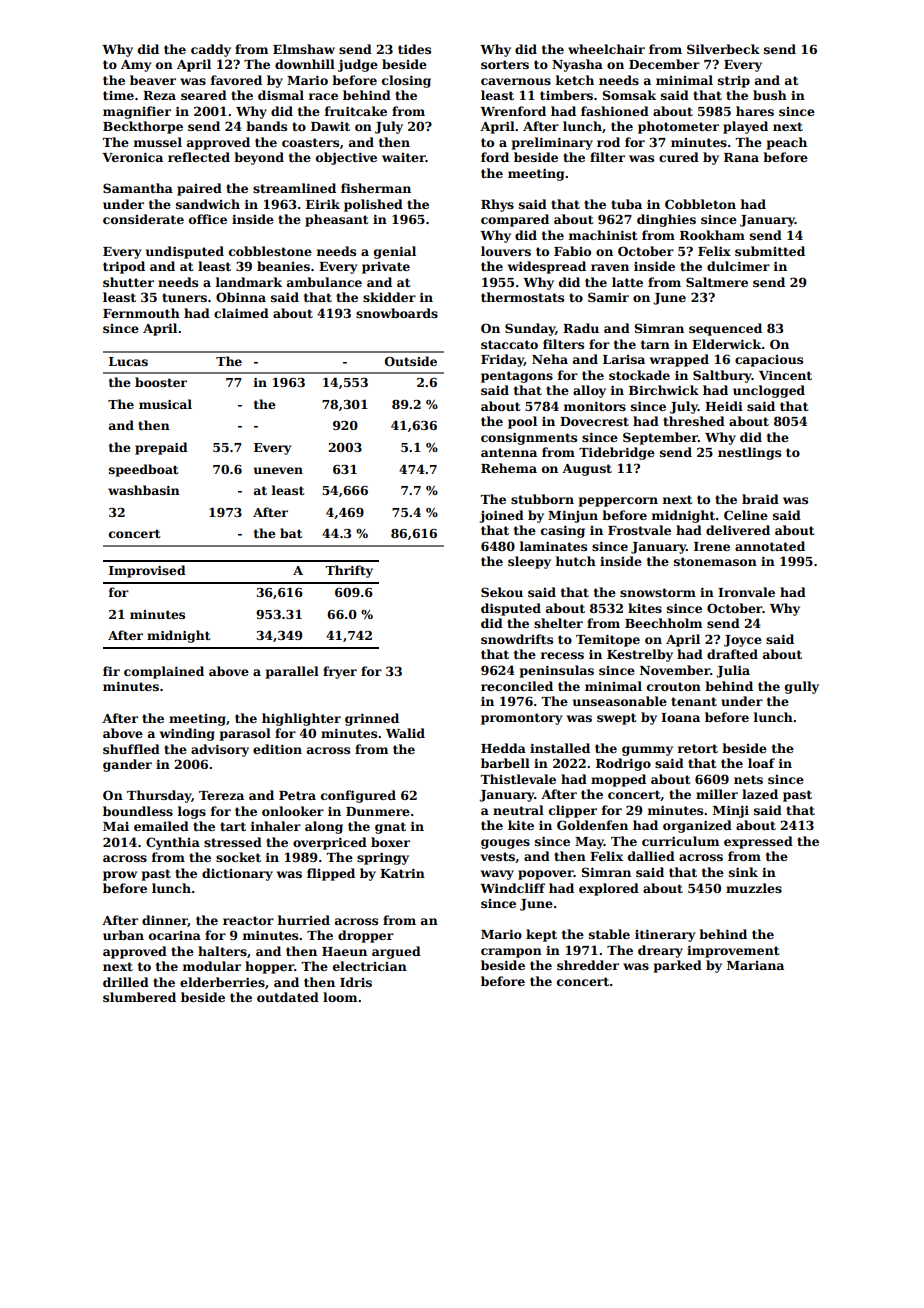  Describe the element at coordinates (715, 561) in the page. I see `stonemason` at that location.
